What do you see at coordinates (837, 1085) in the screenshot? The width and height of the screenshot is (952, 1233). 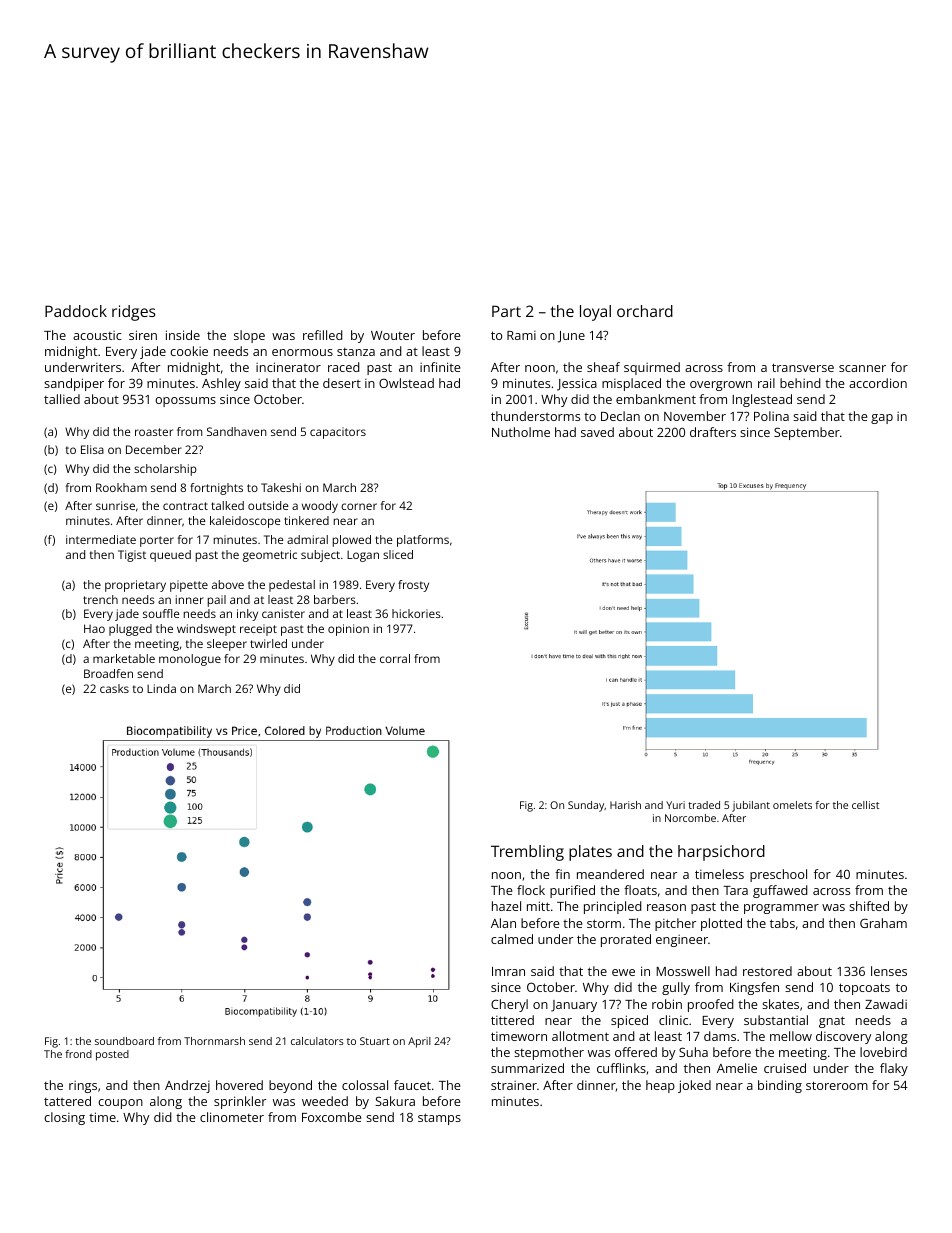 I see `storeroom` at bounding box center [837, 1085].
